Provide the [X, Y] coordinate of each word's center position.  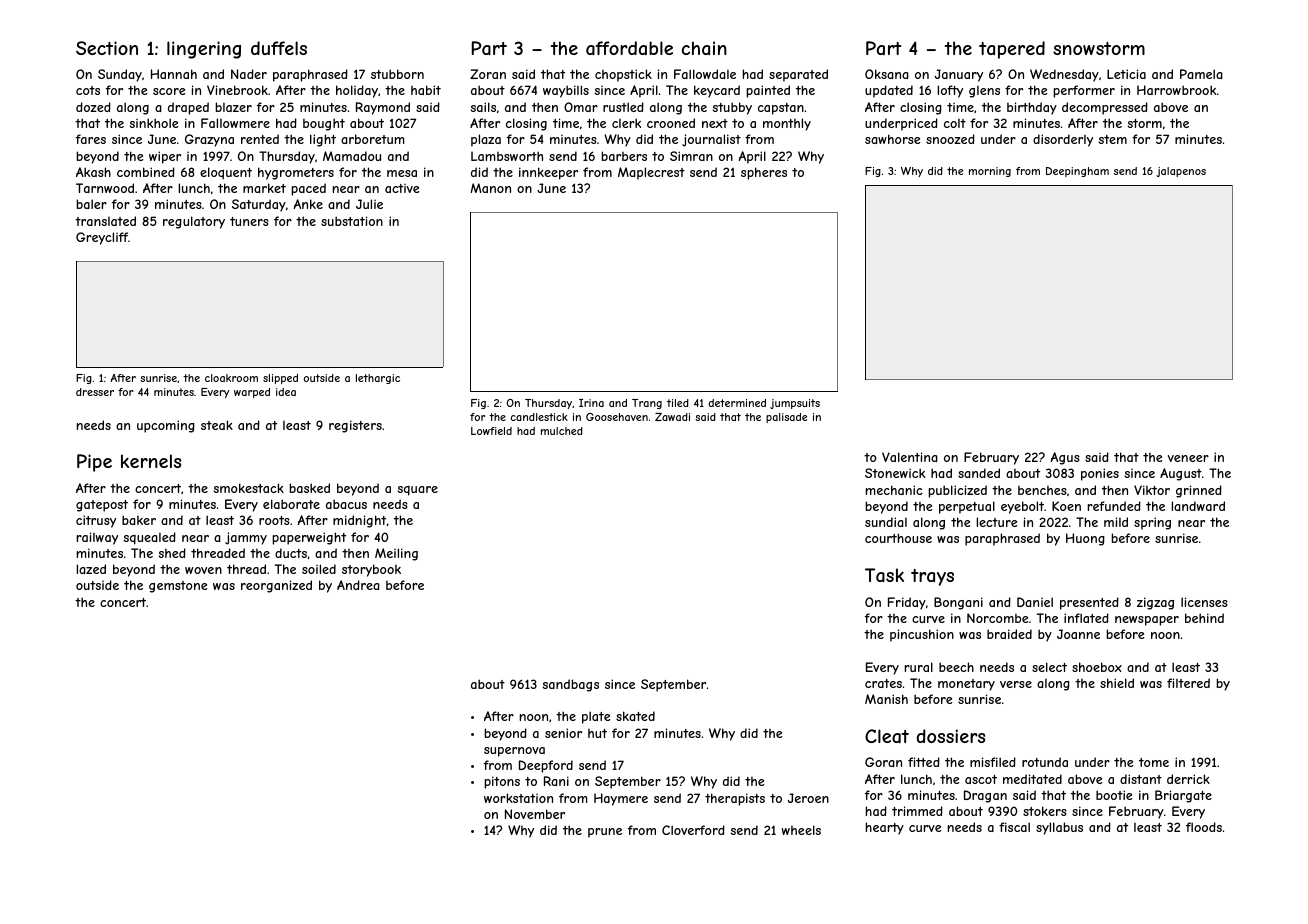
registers [355, 426]
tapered [1012, 50]
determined [737, 403]
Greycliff [102, 238]
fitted [924, 762]
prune [605, 833]
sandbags [571, 685]
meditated [1032, 779]
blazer [233, 107]
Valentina [910, 457]
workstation [518, 798]
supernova [514, 752]
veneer [1188, 458]
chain [704, 48]
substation [352, 221]
